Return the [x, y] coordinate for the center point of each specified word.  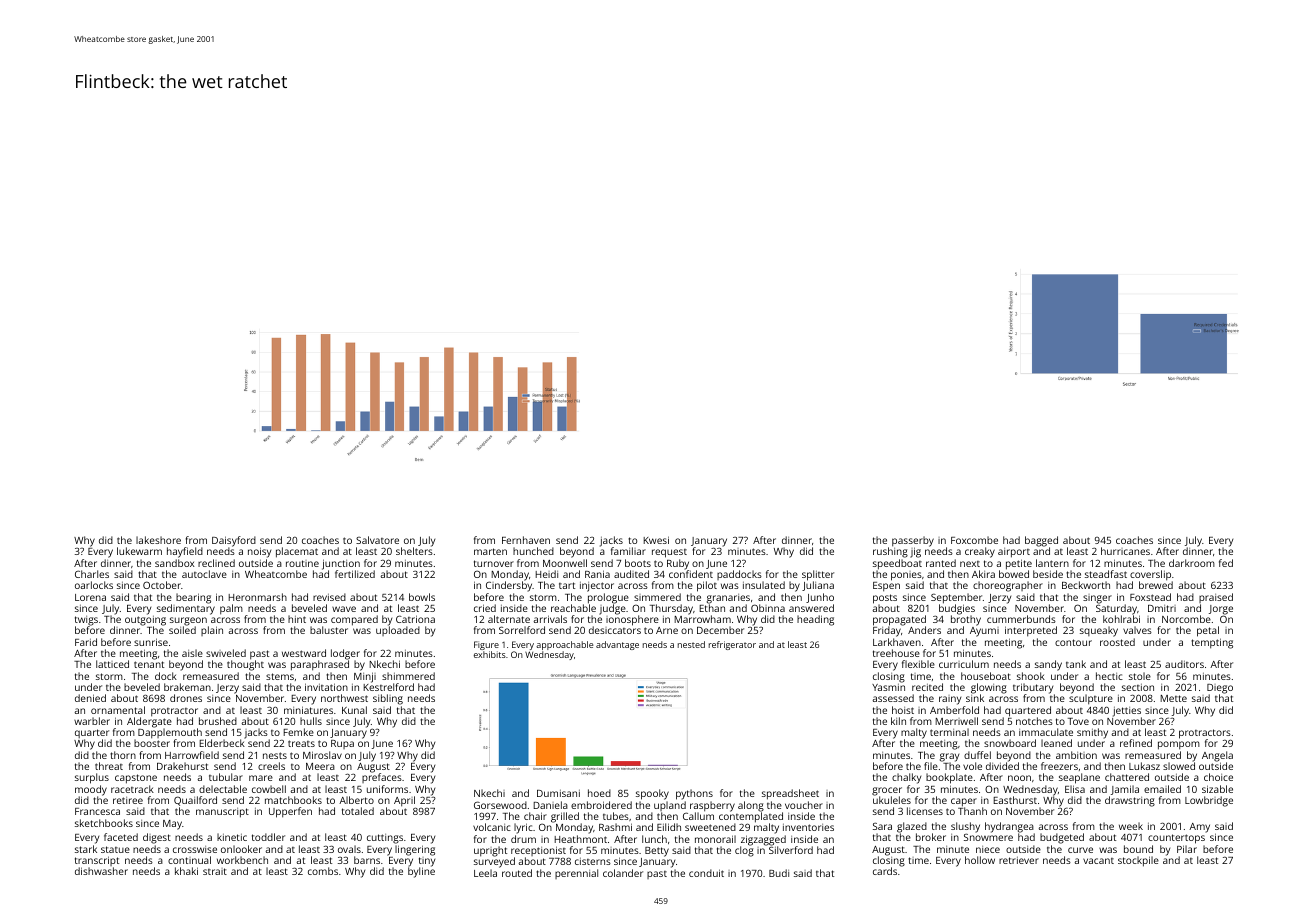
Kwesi [656, 540]
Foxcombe [974, 540]
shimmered [408, 676]
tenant [149, 664]
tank [1076, 664]
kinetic [232, 837]
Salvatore [377, 540]
